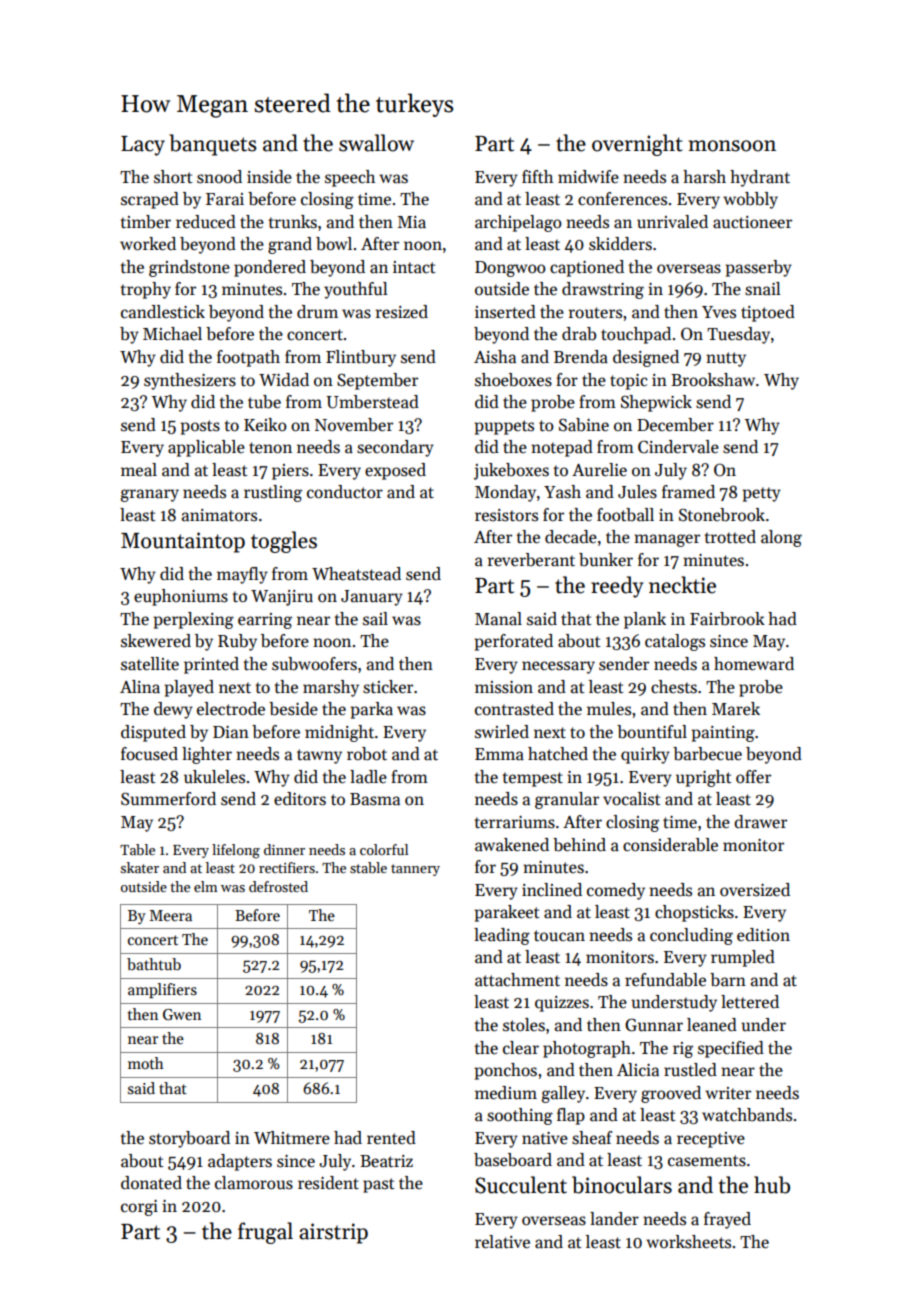 The width and height of the screenshot is (924, 1308). What do you see at coordinates (200, 427) in the screenshot?
I see `posts` at bounding box center [200, 427].
